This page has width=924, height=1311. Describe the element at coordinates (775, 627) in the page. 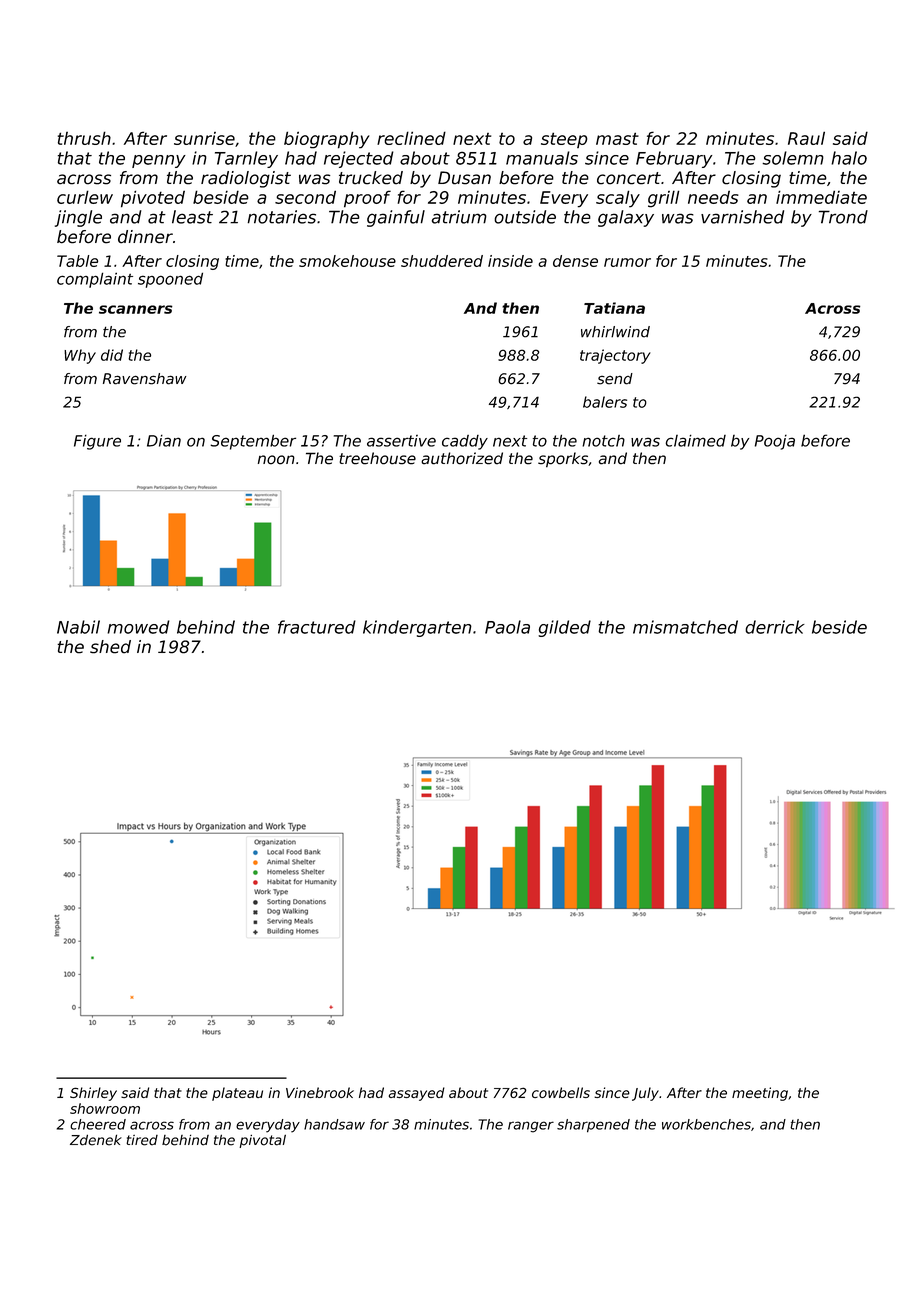

I see `derrick` at that location.
